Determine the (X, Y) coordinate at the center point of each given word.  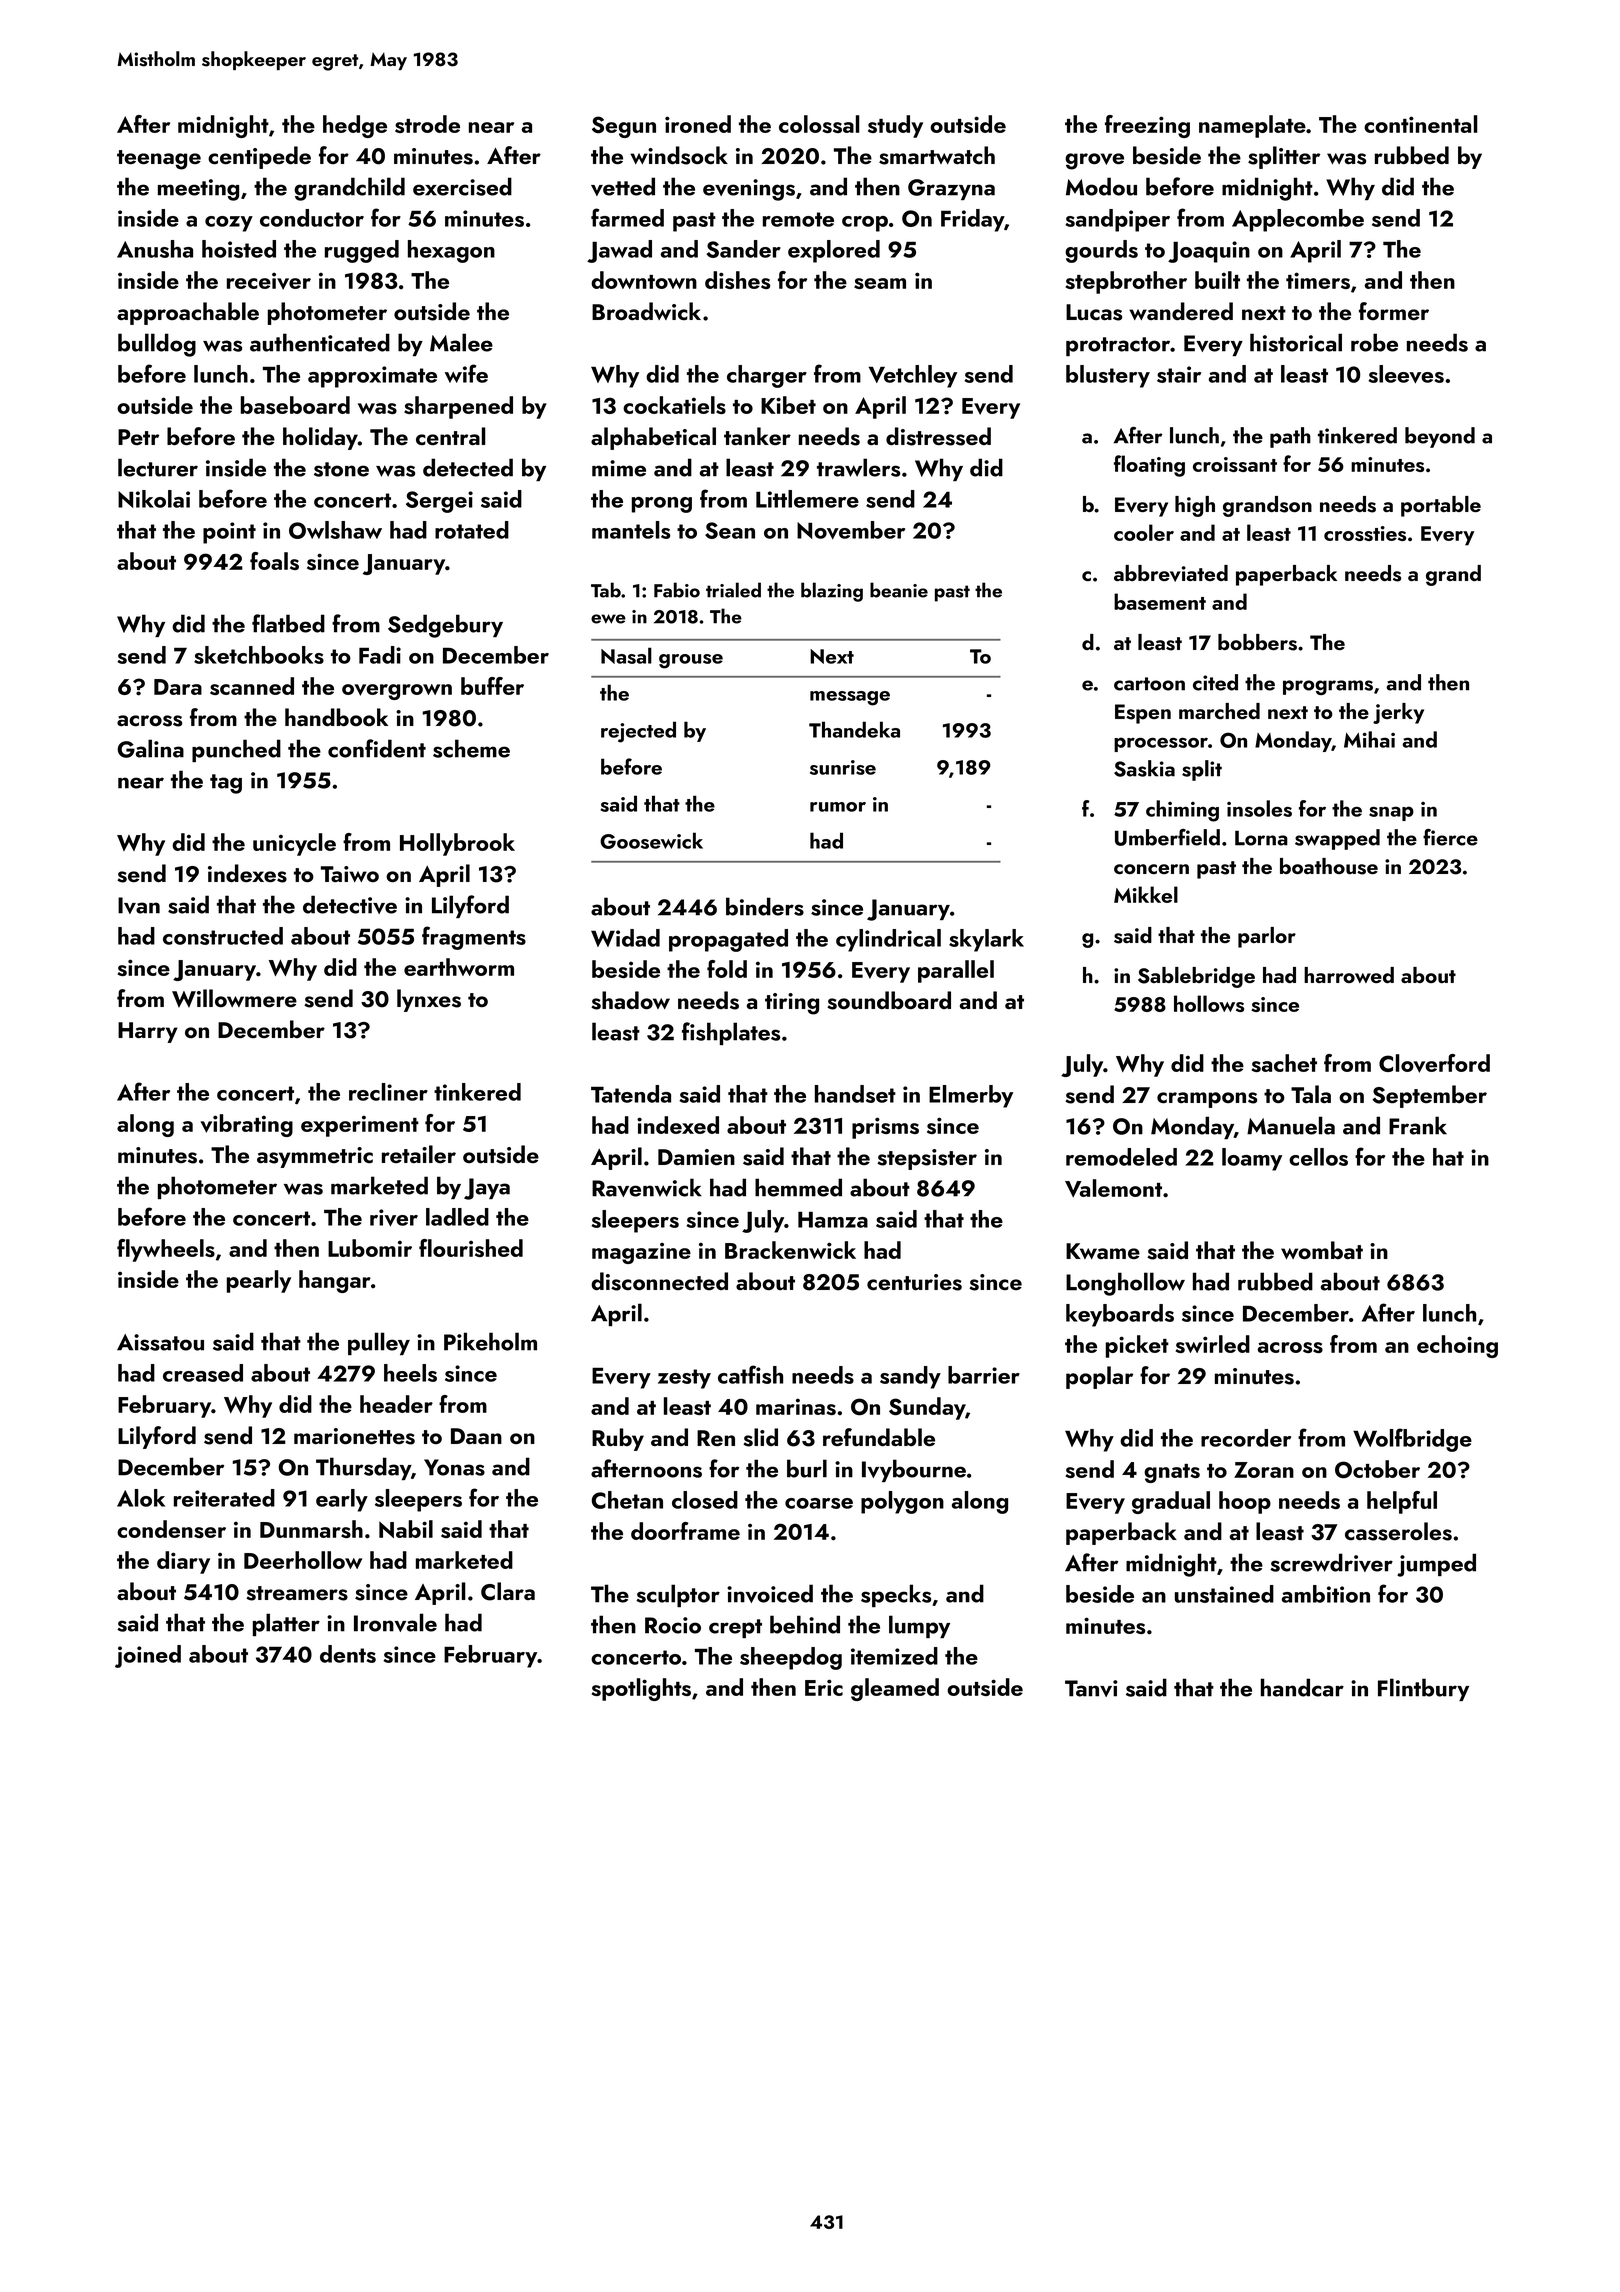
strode (427, 124)
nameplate (1252, 126)
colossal (819, 124)
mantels (631, 530)
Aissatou (160, 1342)
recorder (1246, 1438)
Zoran (1264, 1470)
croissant (1235, 464)
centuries (914, 1282)
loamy (1252, 1159)
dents (348, 1654)
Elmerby (971, 1096)
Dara (178, 687)
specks (896, 1595)
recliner (388, 1092)
